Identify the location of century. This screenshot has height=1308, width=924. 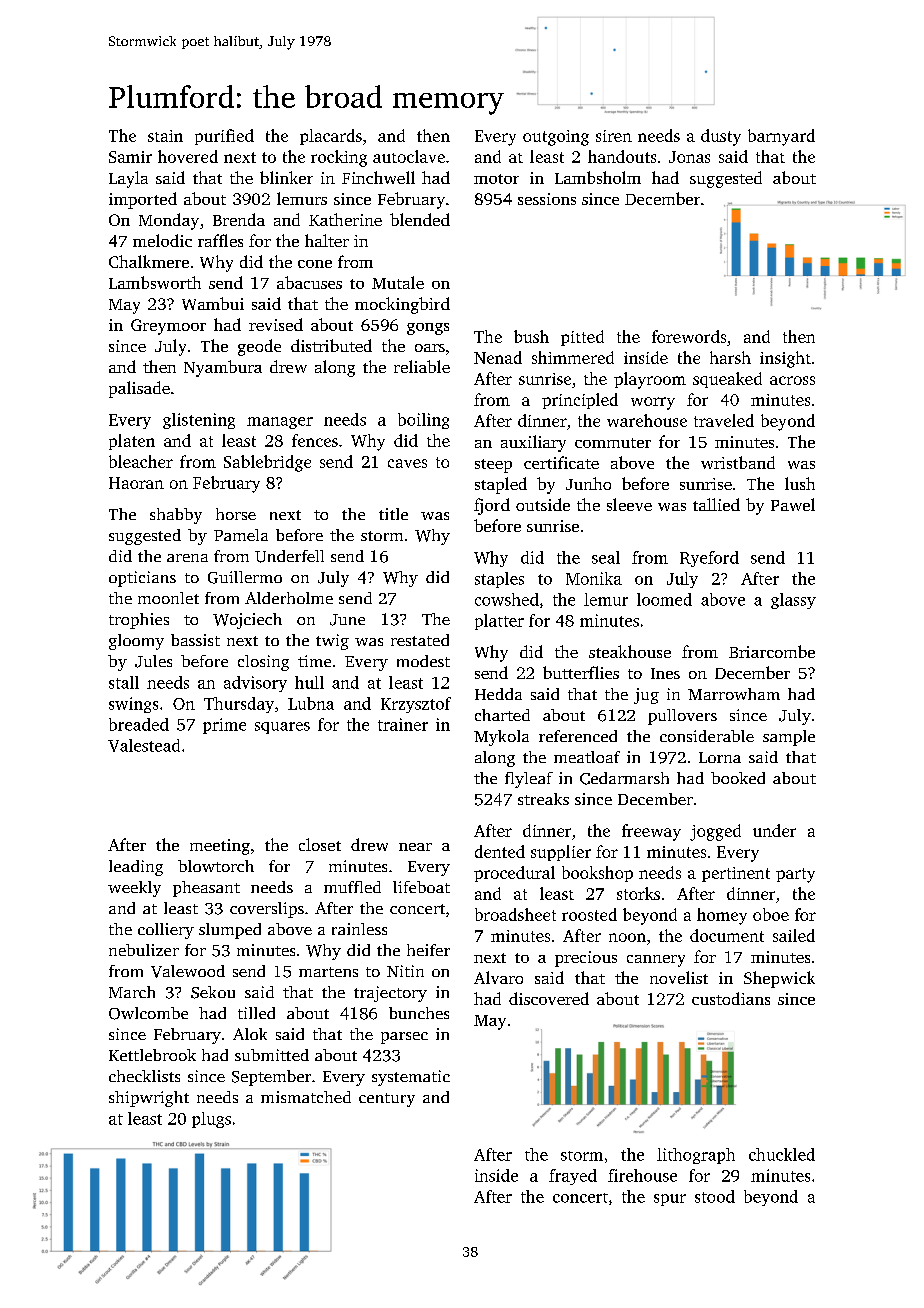
(387, 1100).
